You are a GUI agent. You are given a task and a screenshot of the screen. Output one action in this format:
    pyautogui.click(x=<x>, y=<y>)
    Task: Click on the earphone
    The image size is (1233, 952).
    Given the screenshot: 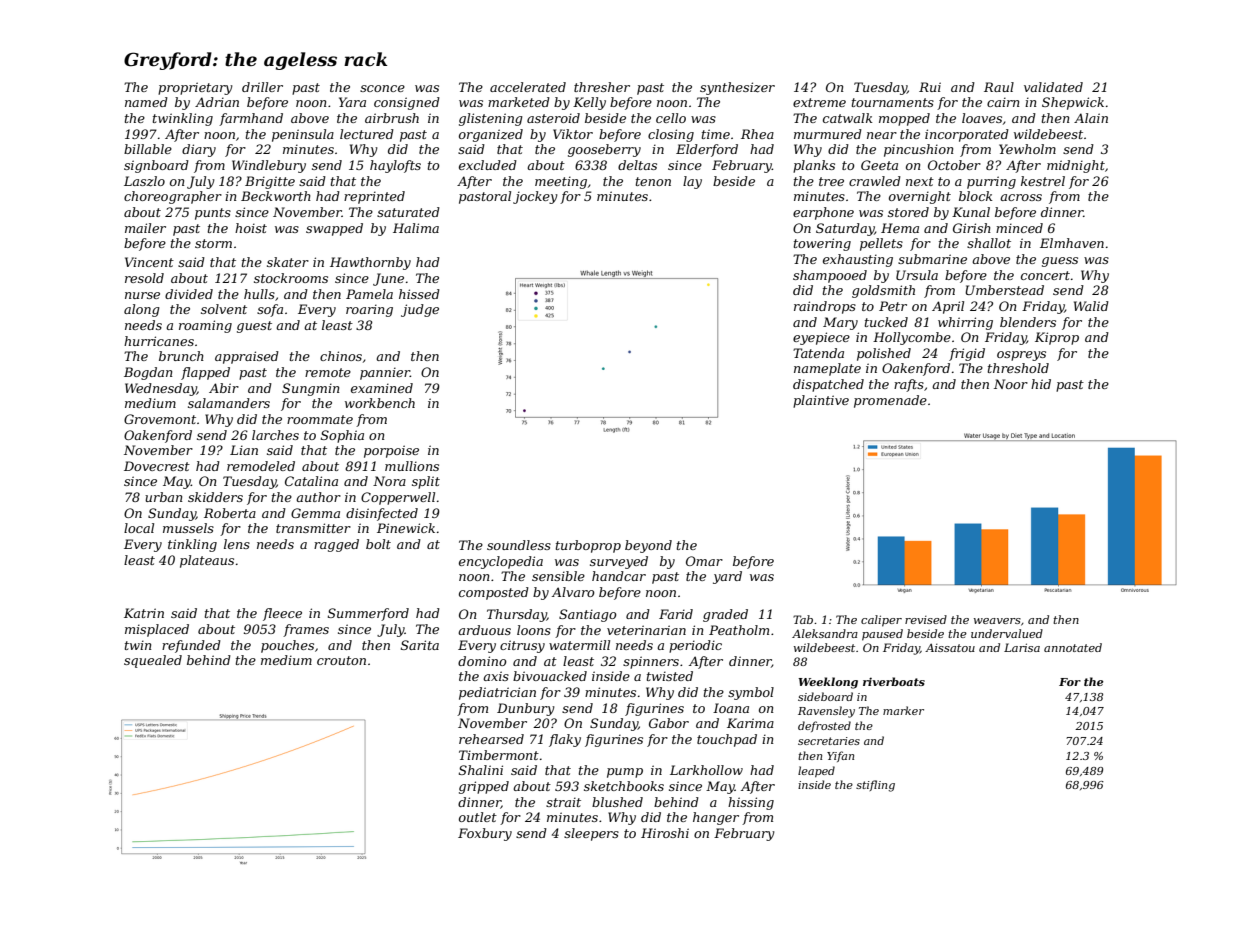 What is the action you would take?
    pyautogui.click(x=823, y=213)
